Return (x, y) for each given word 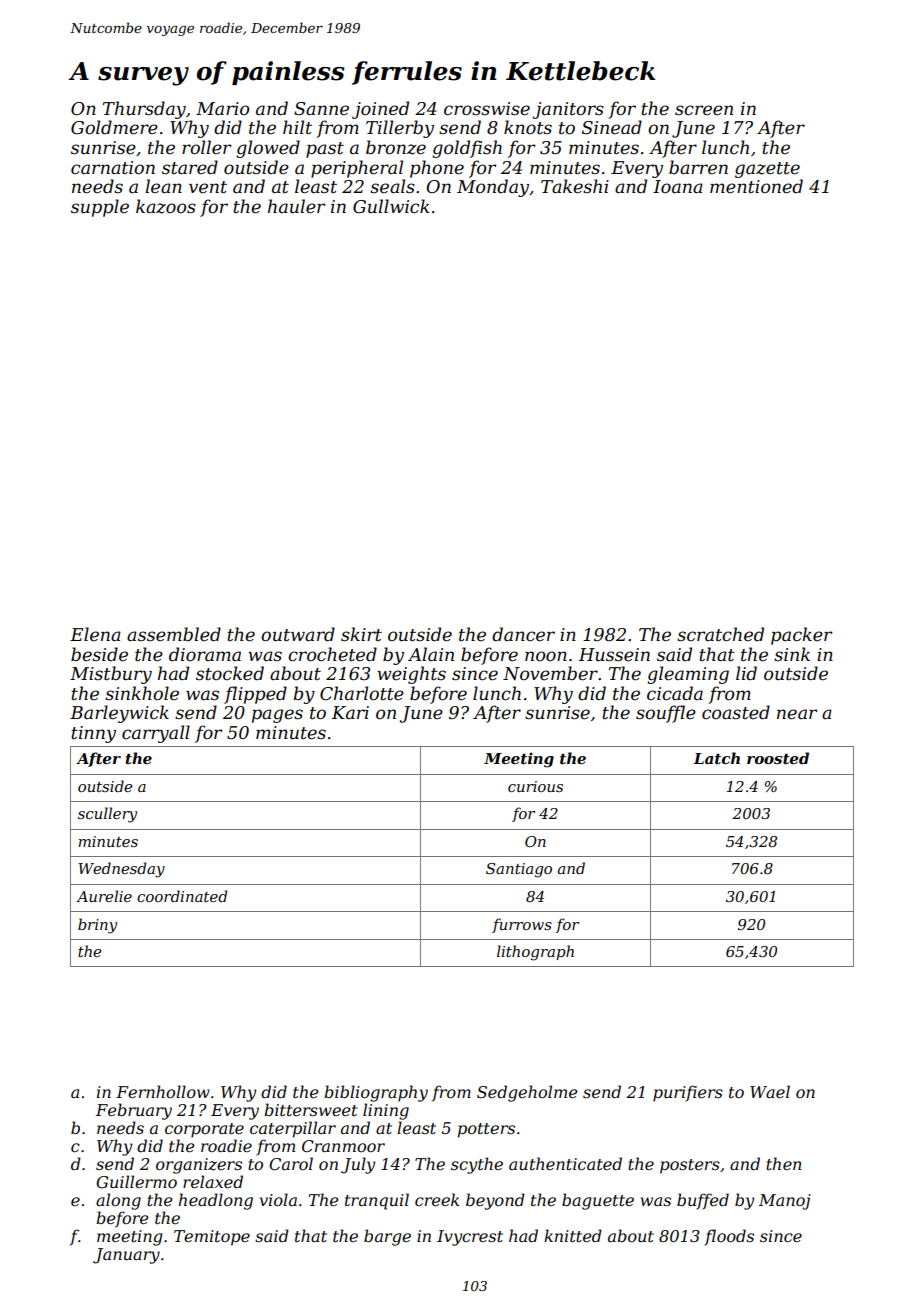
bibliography (376, 1093)
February (134, 1111)
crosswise (487, 109)
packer (801, 636)
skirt (361, 634)
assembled (174, 634)
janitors (568, 110)
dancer (523, 634)
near (797, 714)
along (118, 1201)
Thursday (144, 110)
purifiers (688, 1093)
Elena (95, 634)
